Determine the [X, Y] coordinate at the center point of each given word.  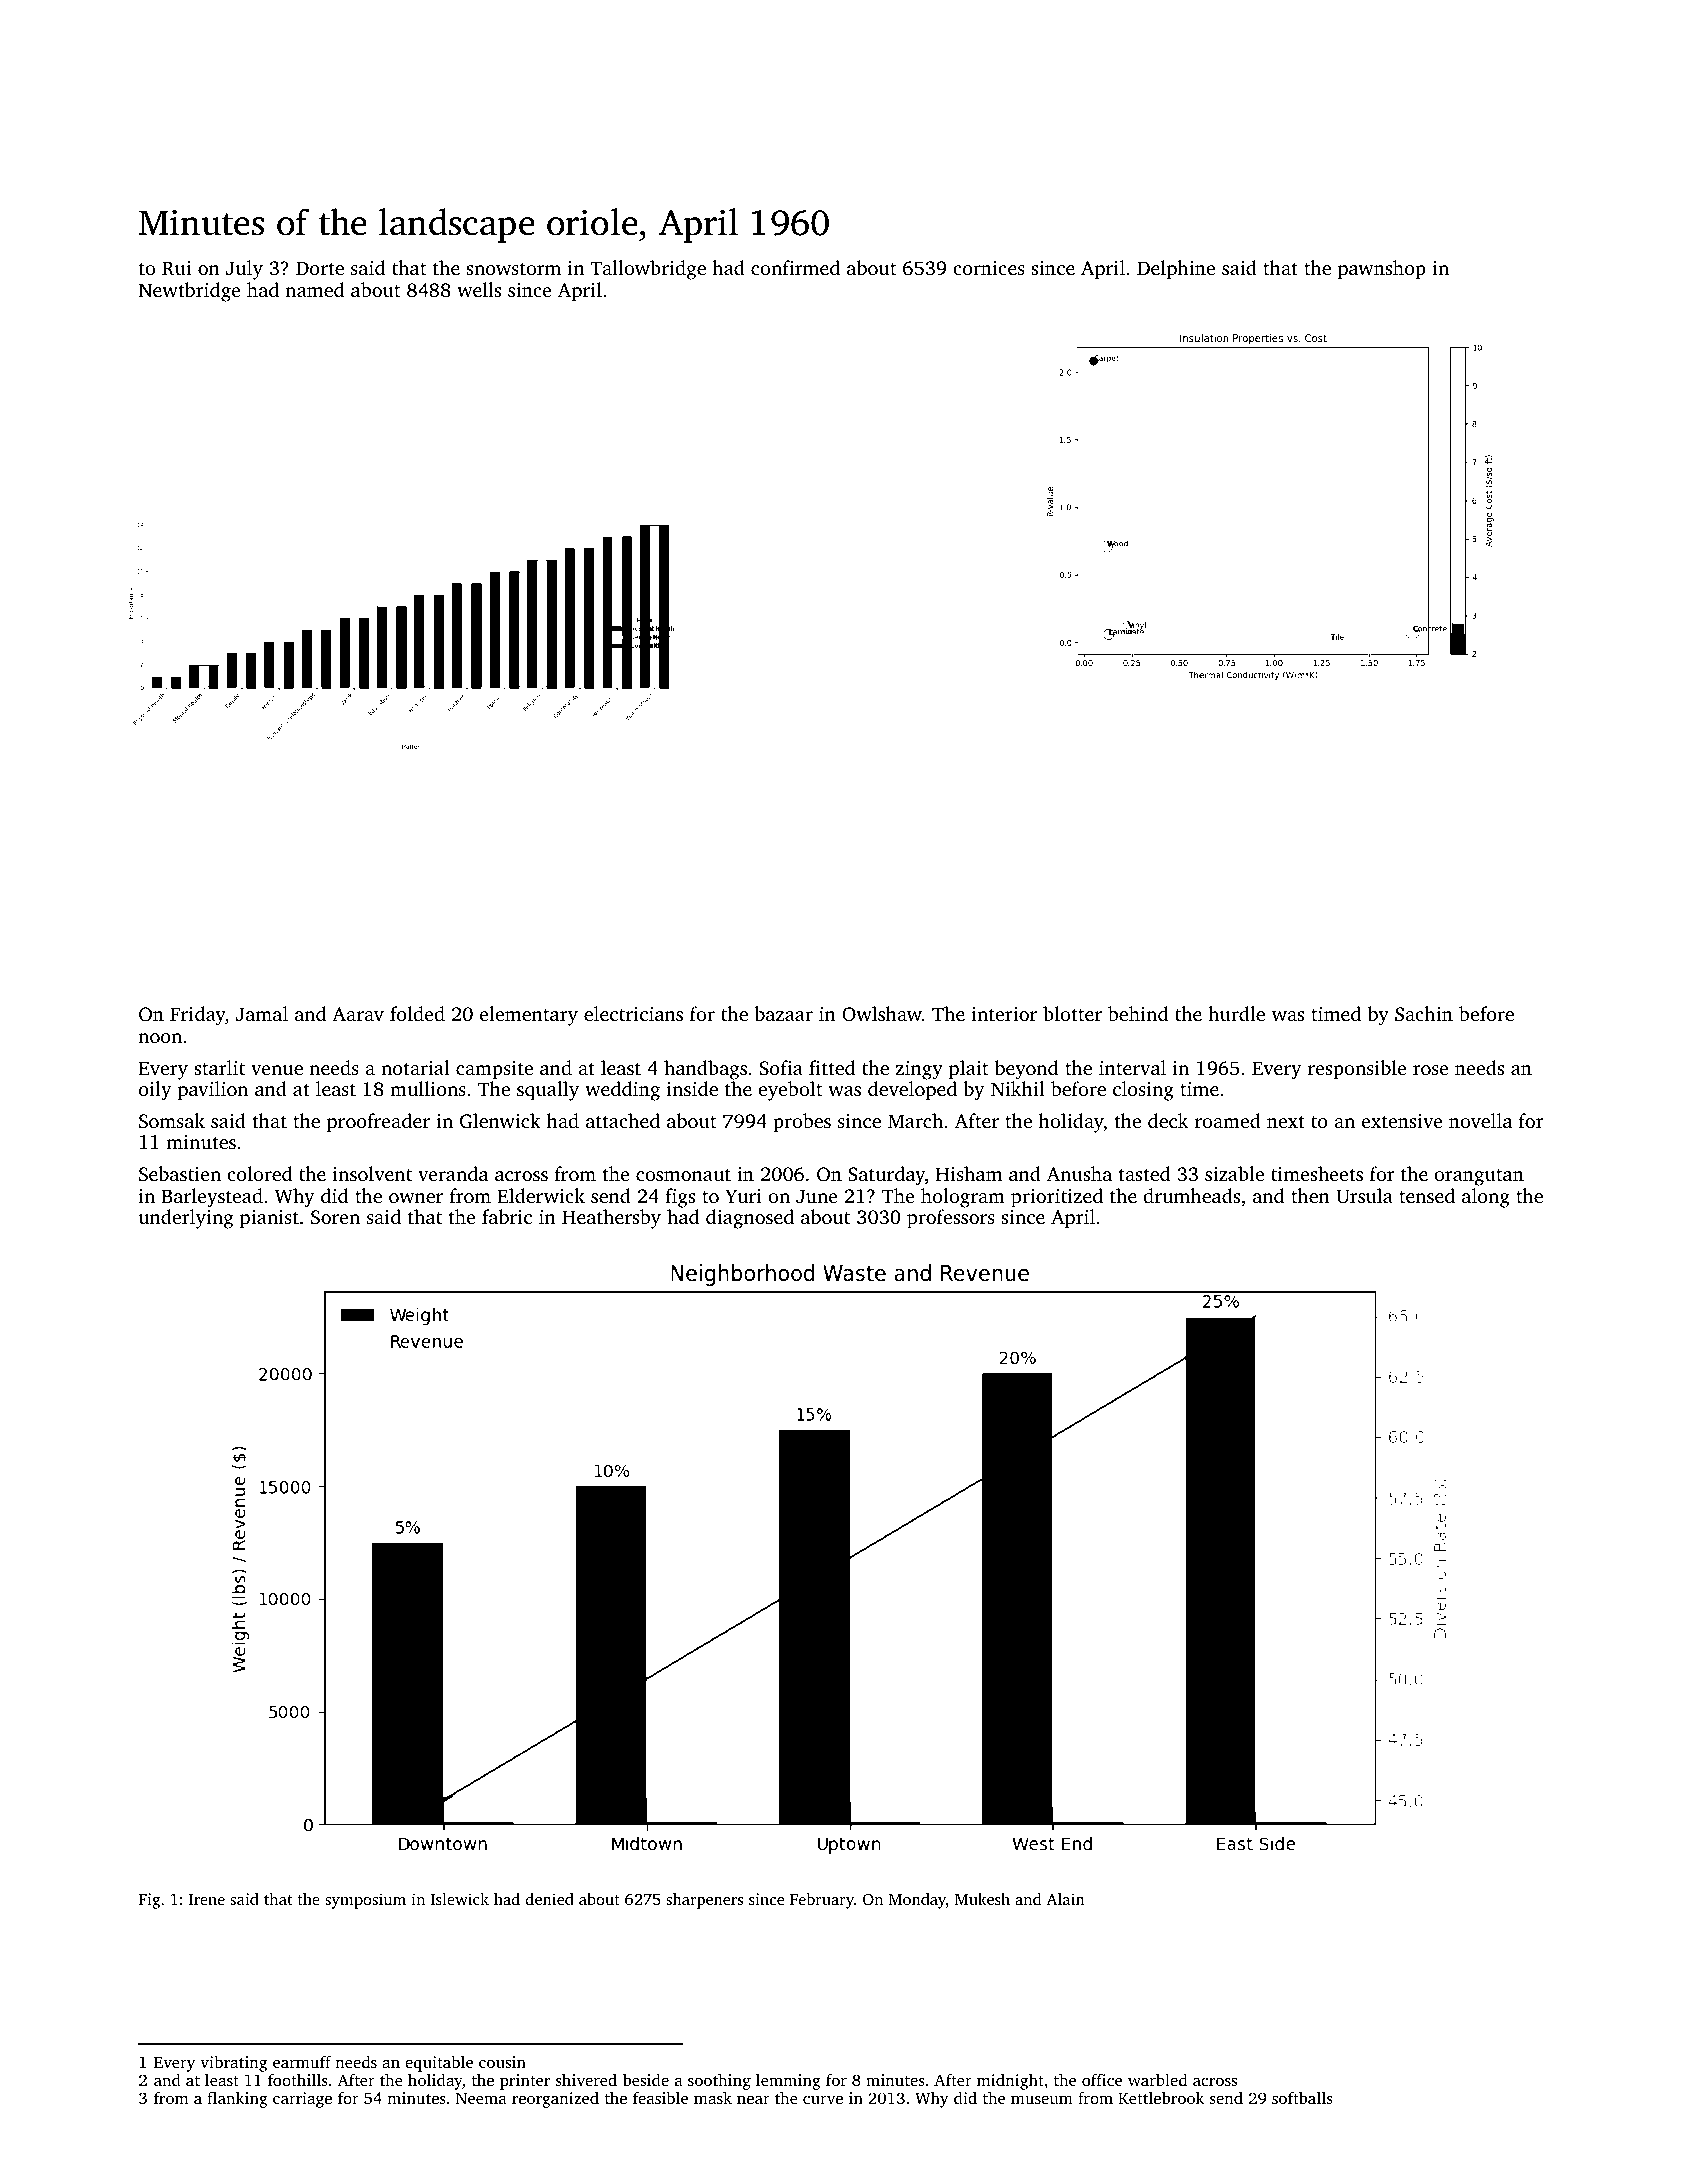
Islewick [460, 1899]
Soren [335, 1217]
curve [823, 2099]
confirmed [795, 267]
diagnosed [750, 1219]
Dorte [320, 268]
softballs [1302, 2097]
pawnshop [1382, 270]
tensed [1427, 1195]
